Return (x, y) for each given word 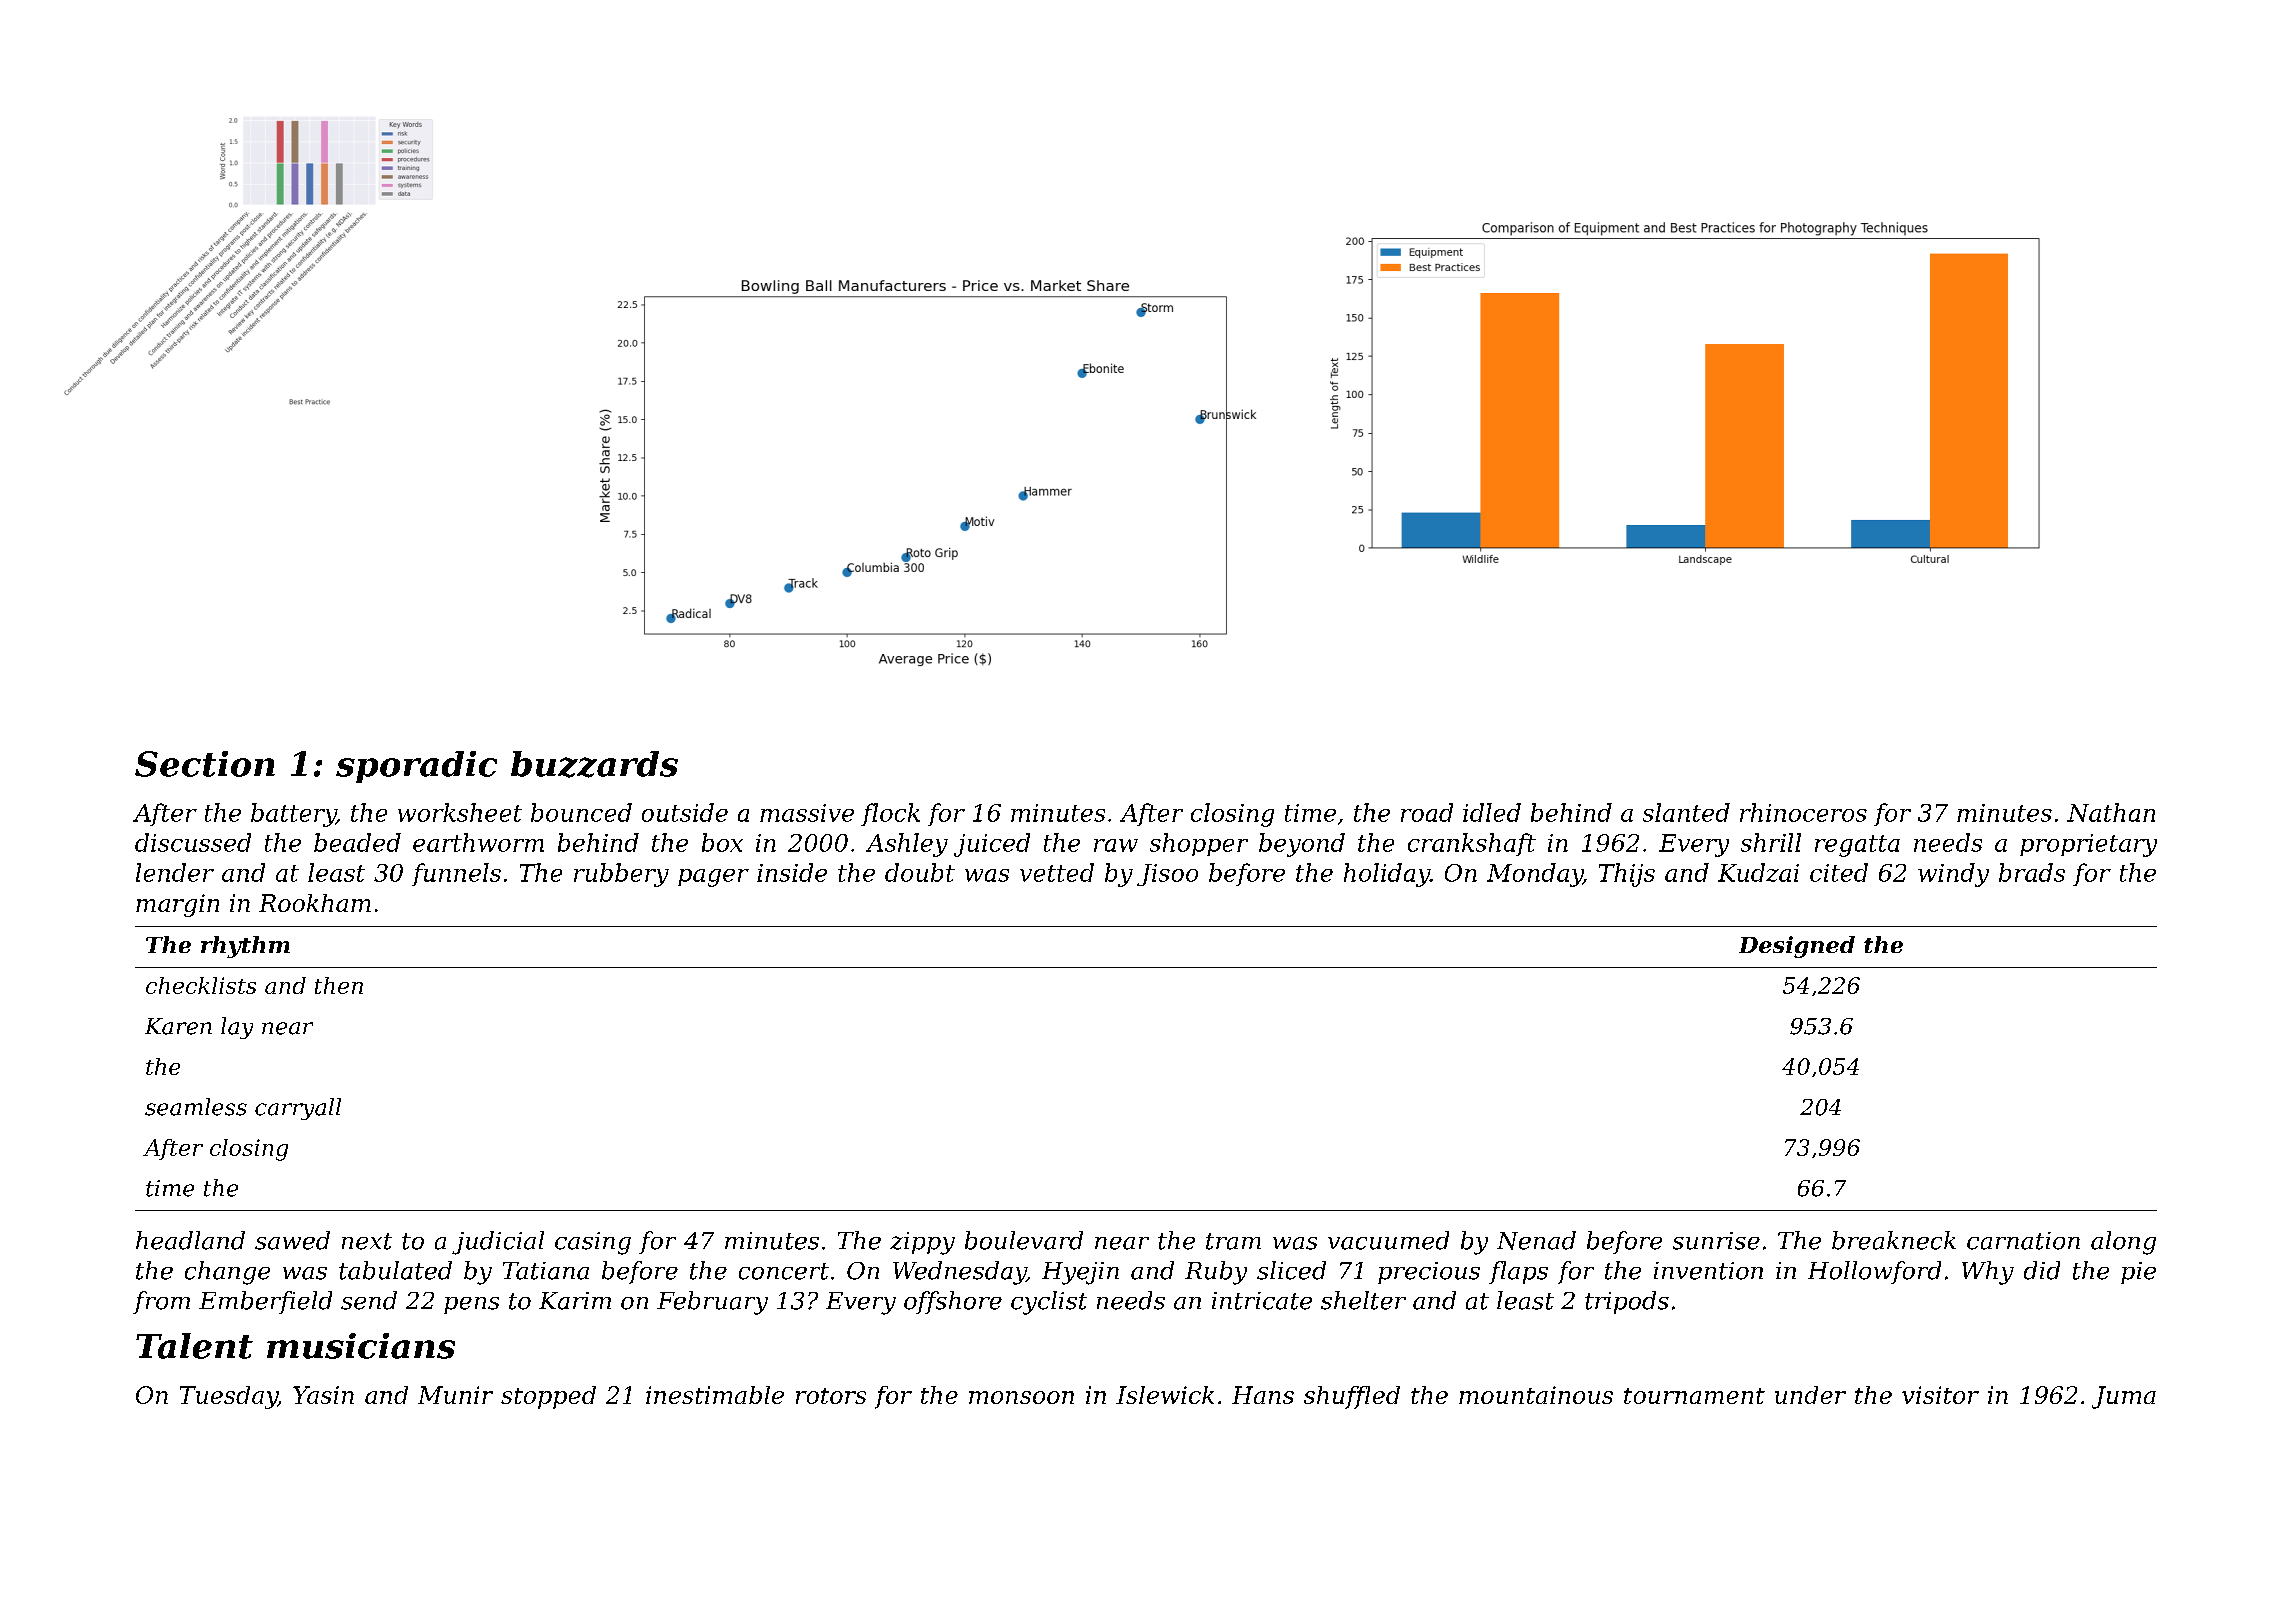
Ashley (907, 845)
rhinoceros (1803, 812)
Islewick (1165, 1395)
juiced (992, 845)
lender (175, 872)
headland (190, 1240)
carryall (298, 1109)
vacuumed (1388, 1240)
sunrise (1716, 1241)
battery (293, 815)
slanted (1686, 812)
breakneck (1894, 1240)
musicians (361, 1346)
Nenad (1536, 1240)
